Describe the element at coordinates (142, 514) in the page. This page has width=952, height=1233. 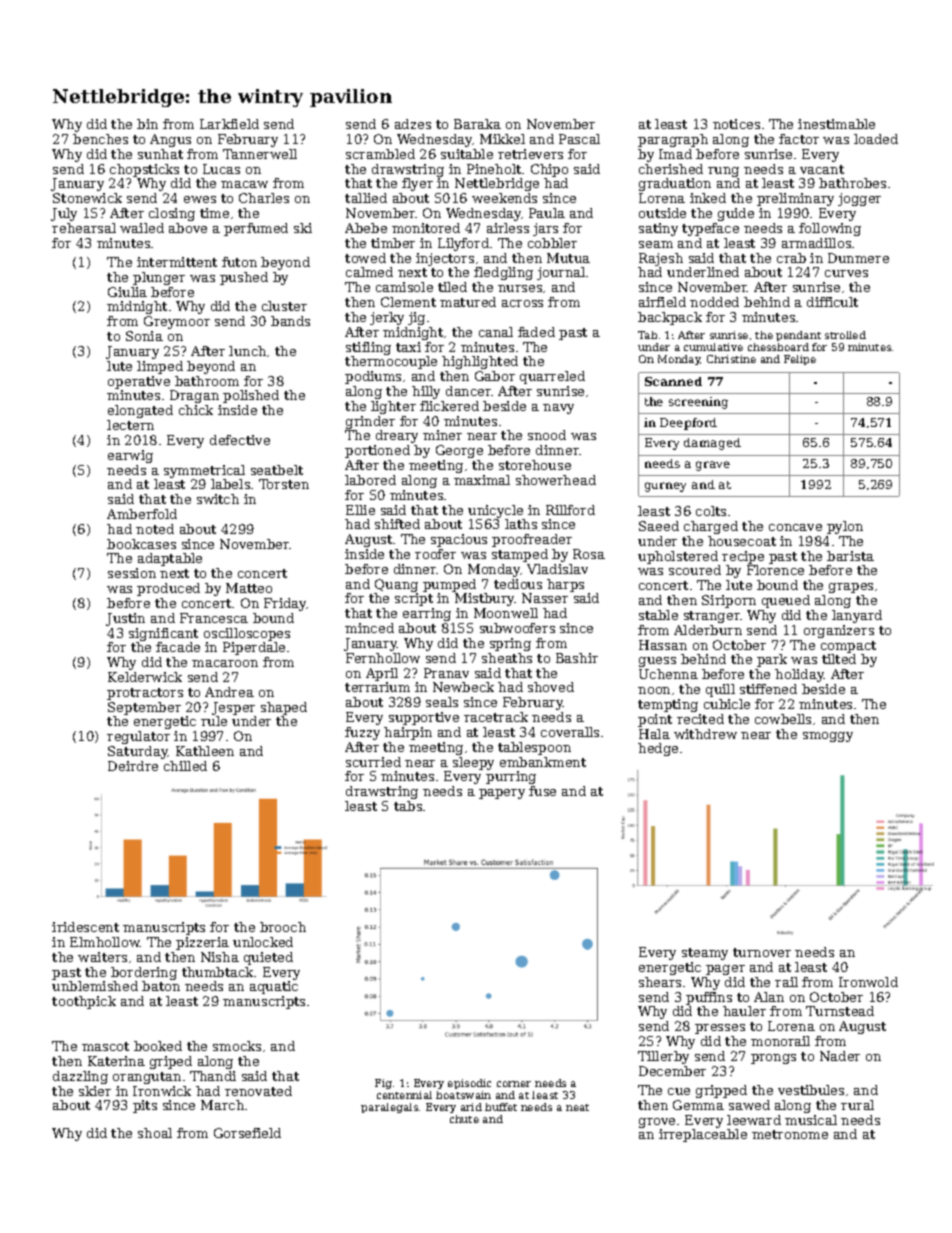
I see `Amberfold` at that location.
